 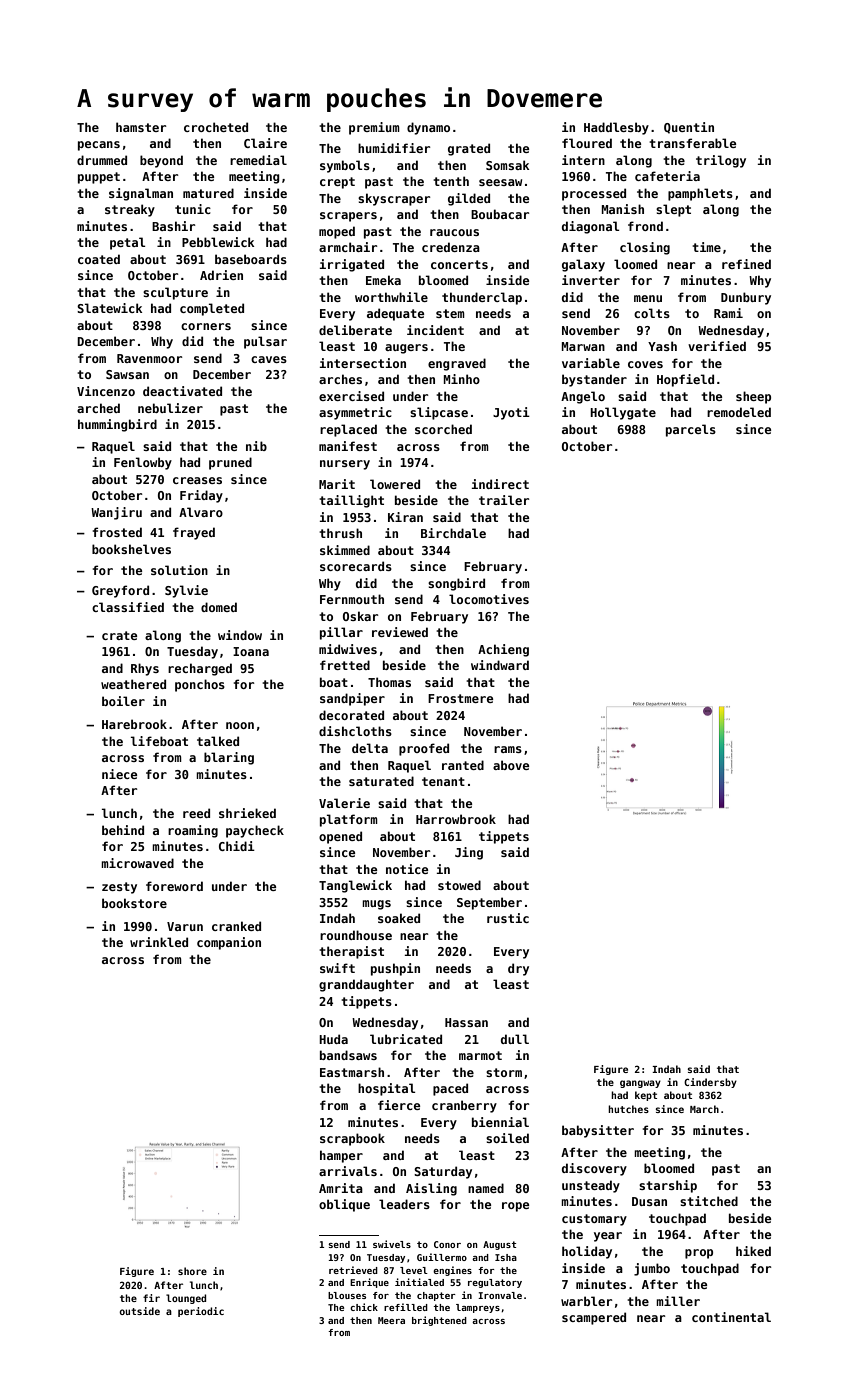 What do you see at coordinates (193, 831) in the document?
I see `roaming` at bounding box center [193, 831].
